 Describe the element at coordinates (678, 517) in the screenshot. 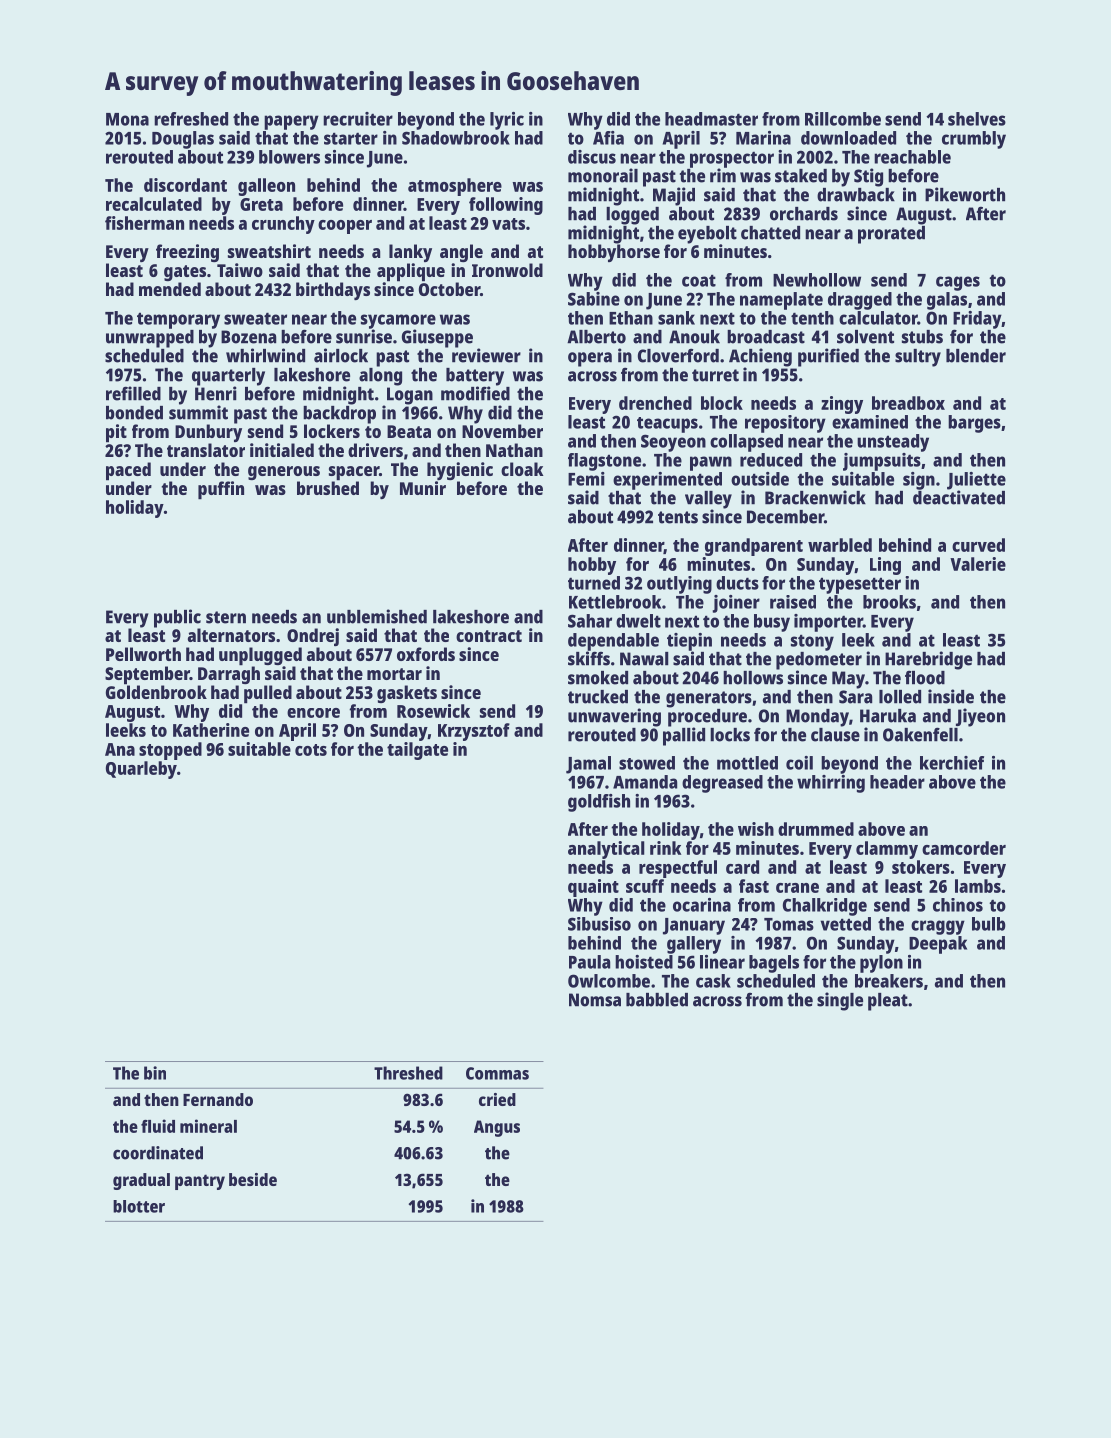

I see `tents` at that location.
